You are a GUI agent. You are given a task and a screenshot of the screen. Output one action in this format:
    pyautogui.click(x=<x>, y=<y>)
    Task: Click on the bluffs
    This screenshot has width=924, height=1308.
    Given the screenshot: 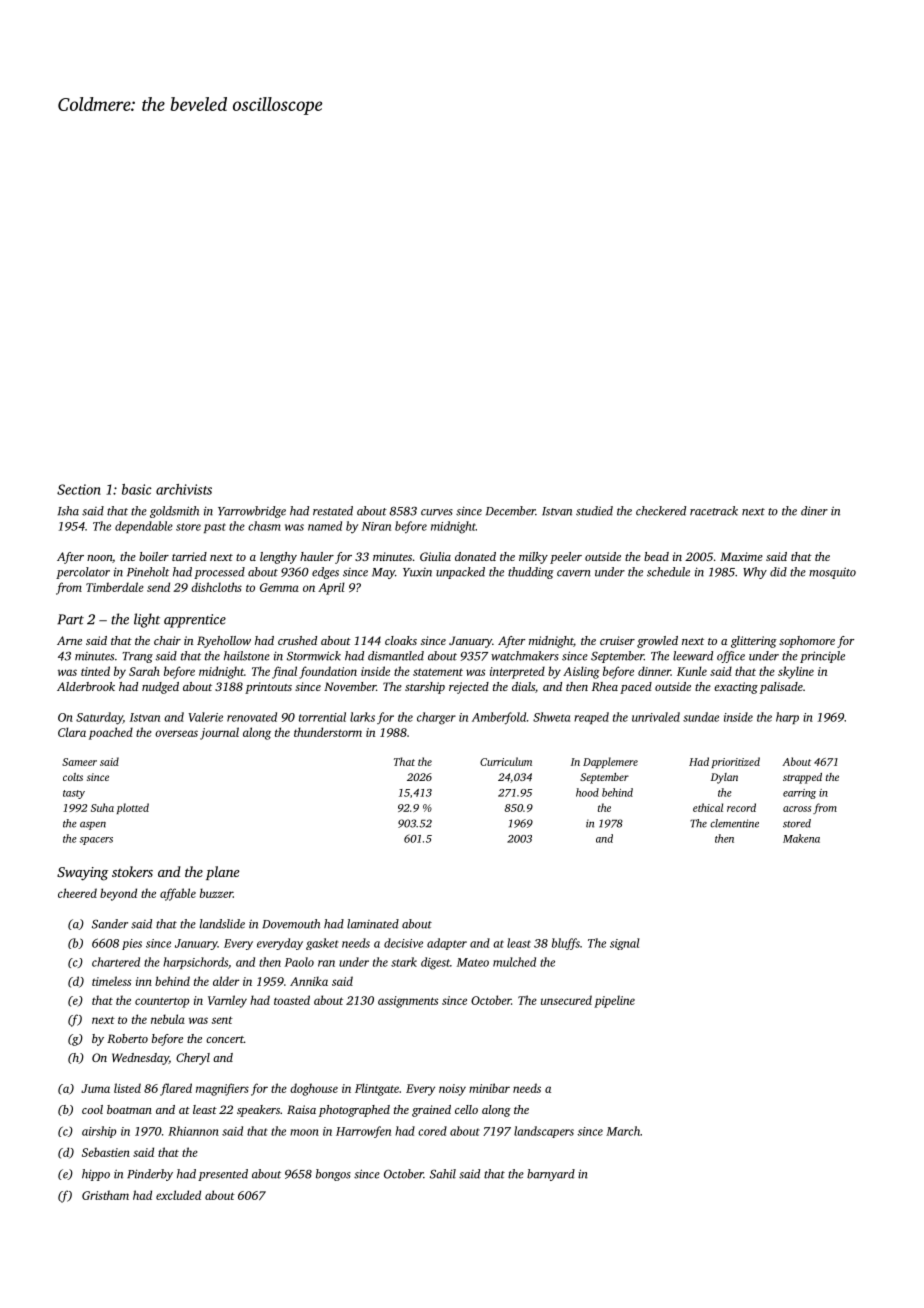 What is the action you would take?
    pyautogui.click(x=566, y=944)
